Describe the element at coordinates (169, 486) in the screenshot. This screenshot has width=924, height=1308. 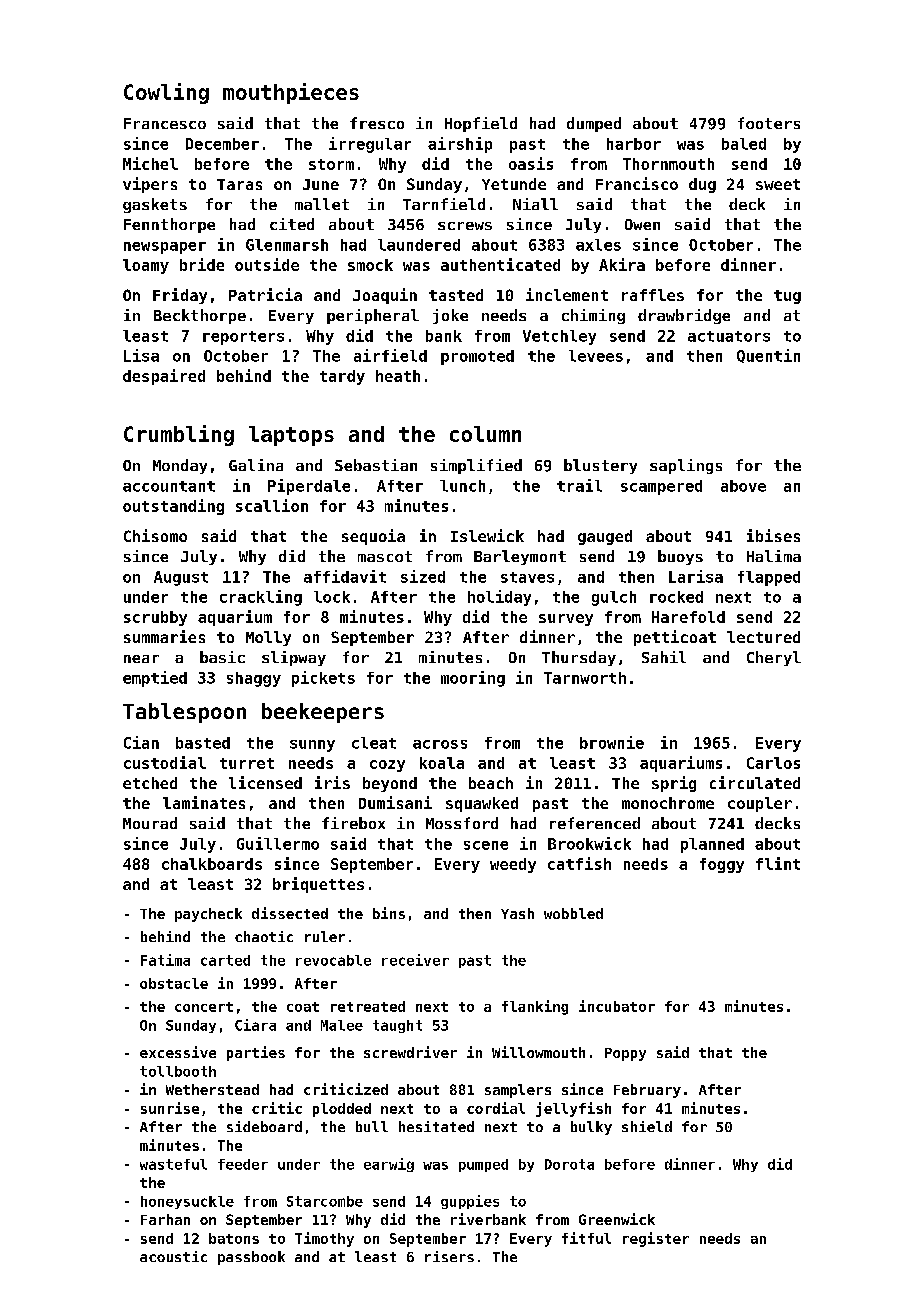
I see `accountant` at that location.
